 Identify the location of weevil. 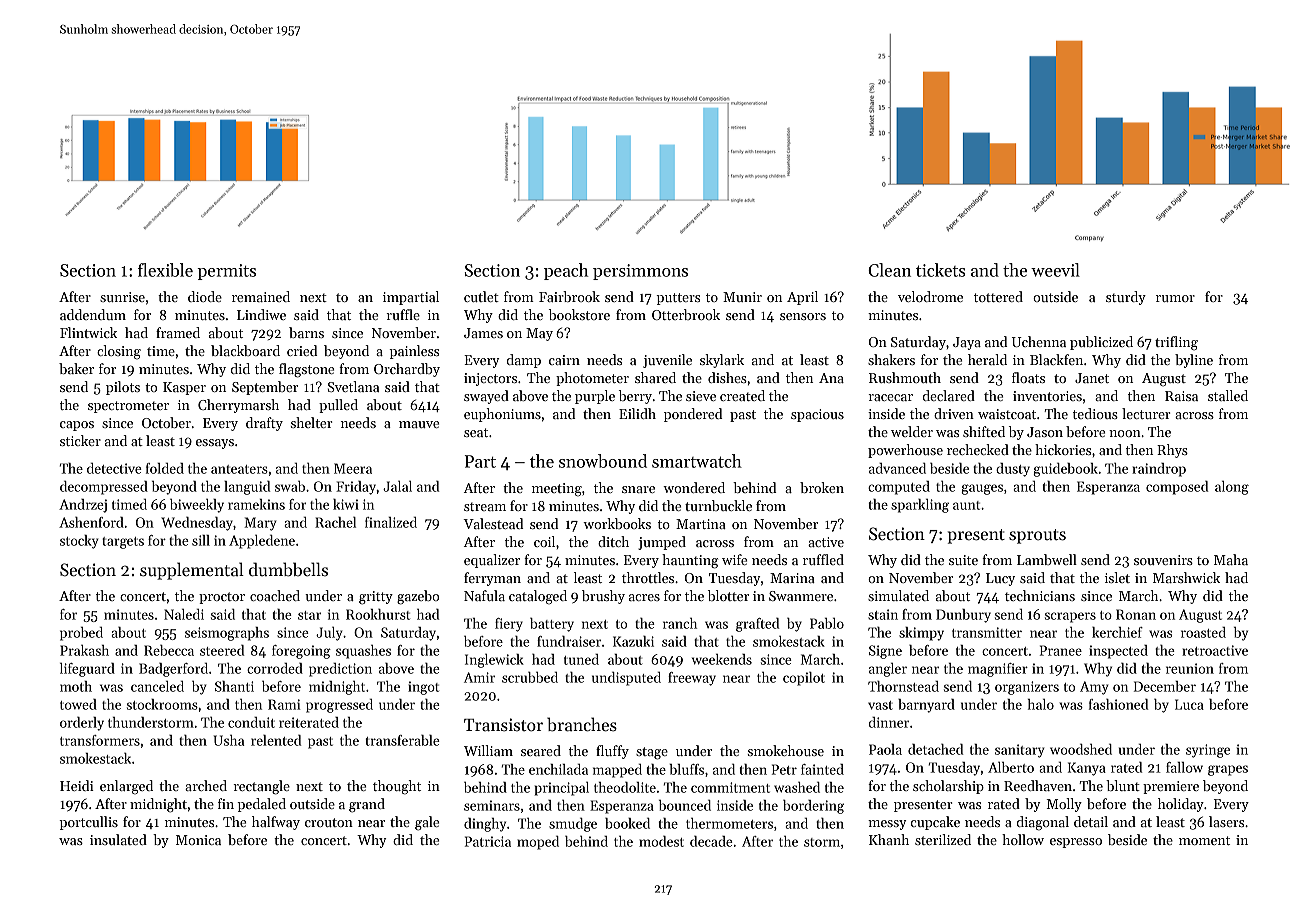
(1055, 270).
